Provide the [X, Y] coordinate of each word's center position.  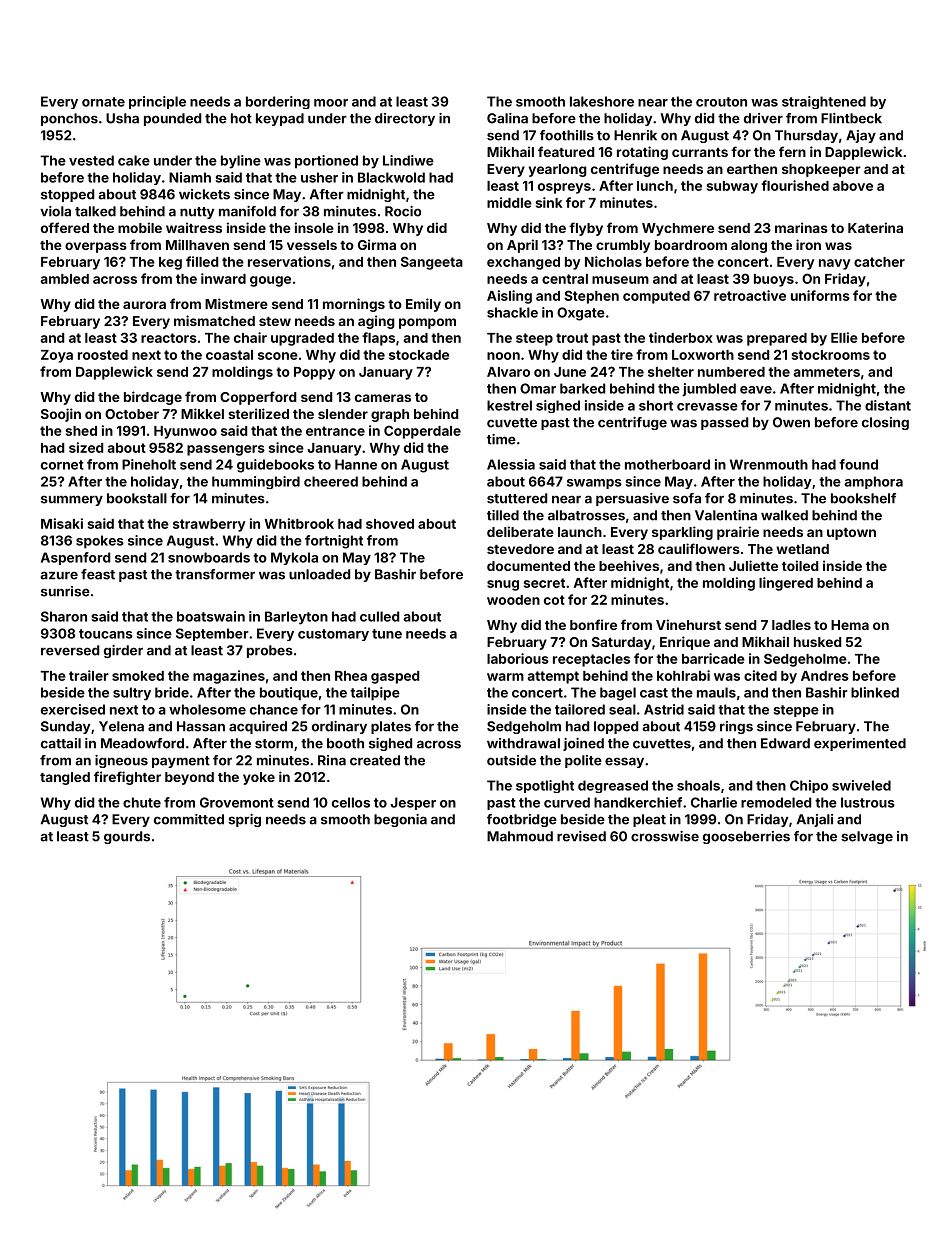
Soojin [61, 415]
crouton [721, 102]
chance [274, 709]
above [853, 186]
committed [189, 819]
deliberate [520, 531]
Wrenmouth [769, 464]
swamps [594, 484]
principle [157, 102]
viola [55, 211]
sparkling [682, 533]
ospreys [564, 188]
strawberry [209, 525]
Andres [825, 676]
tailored [580, 709]
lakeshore [602, 101]
